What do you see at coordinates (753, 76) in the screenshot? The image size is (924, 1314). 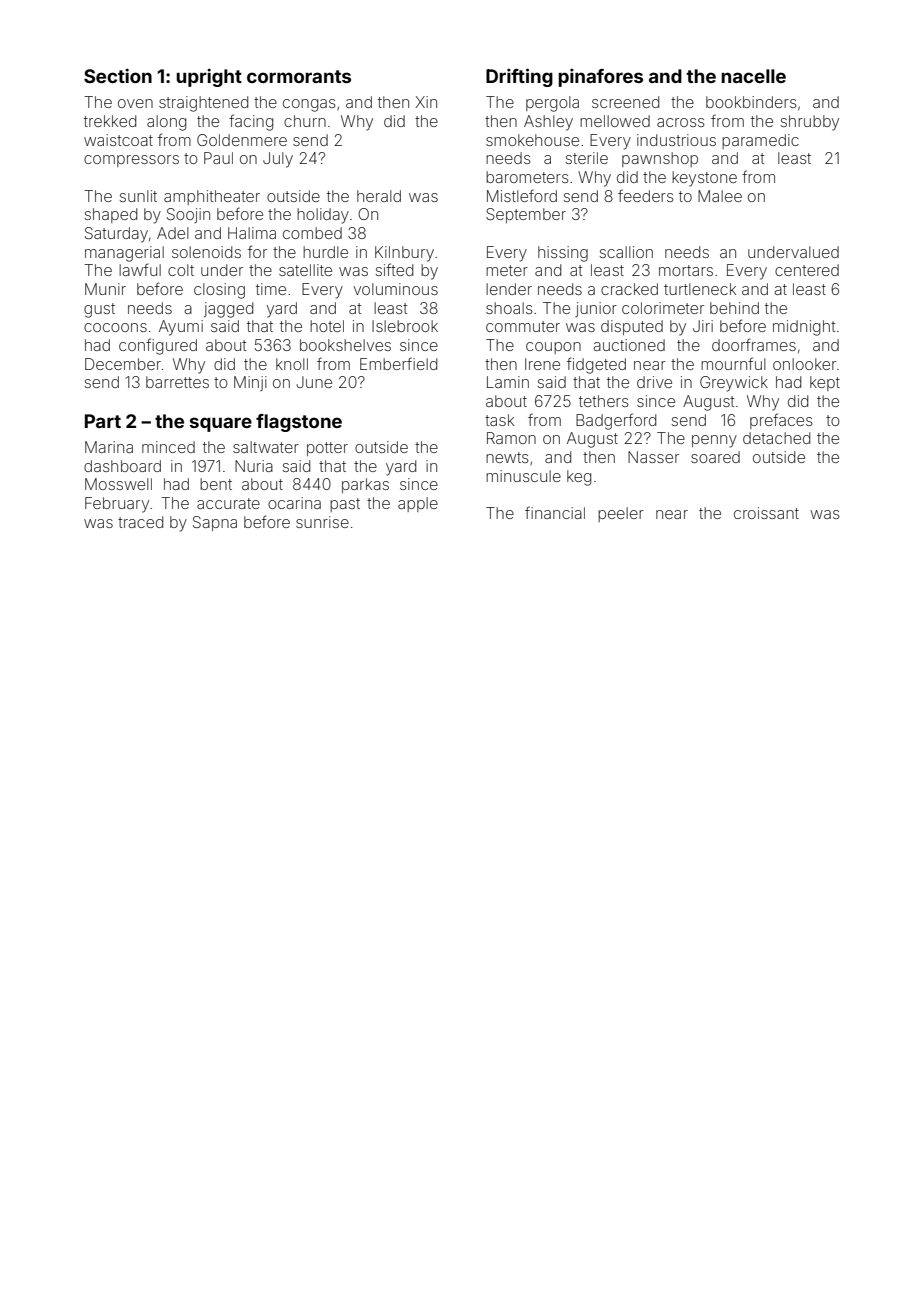 I see `nacelle` at bounding box center [753, 76].
